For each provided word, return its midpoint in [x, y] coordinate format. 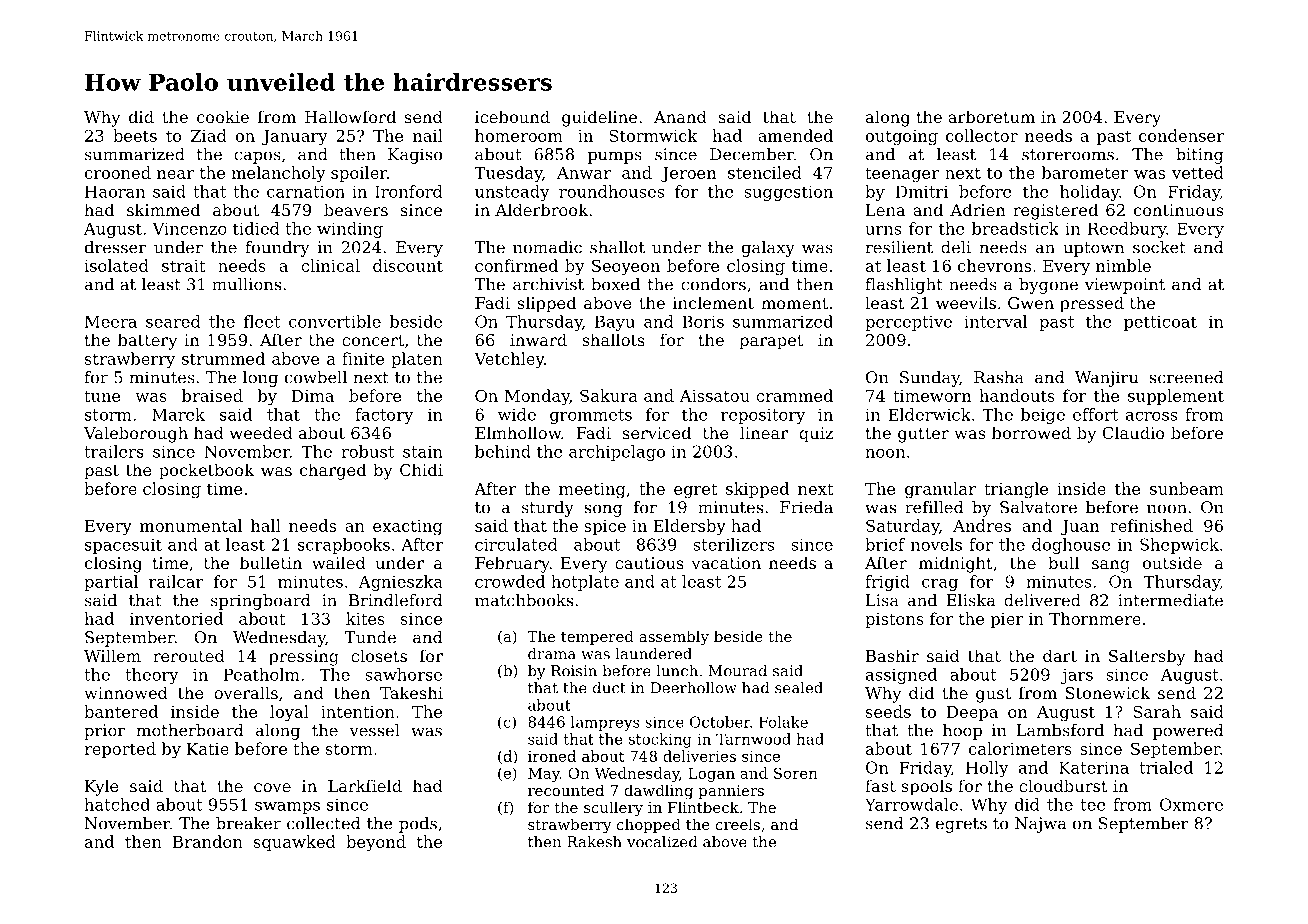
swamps [287, 808]
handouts [1017, 395]
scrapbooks [344, 546]
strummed [223, 358]
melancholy [278, 174]
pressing [304, 658]
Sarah [1157, 711]
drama [552, 654]
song [603, 510]
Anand [680, 116]
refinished [1151, 525]
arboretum [991, 116]
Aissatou [714, 396]
